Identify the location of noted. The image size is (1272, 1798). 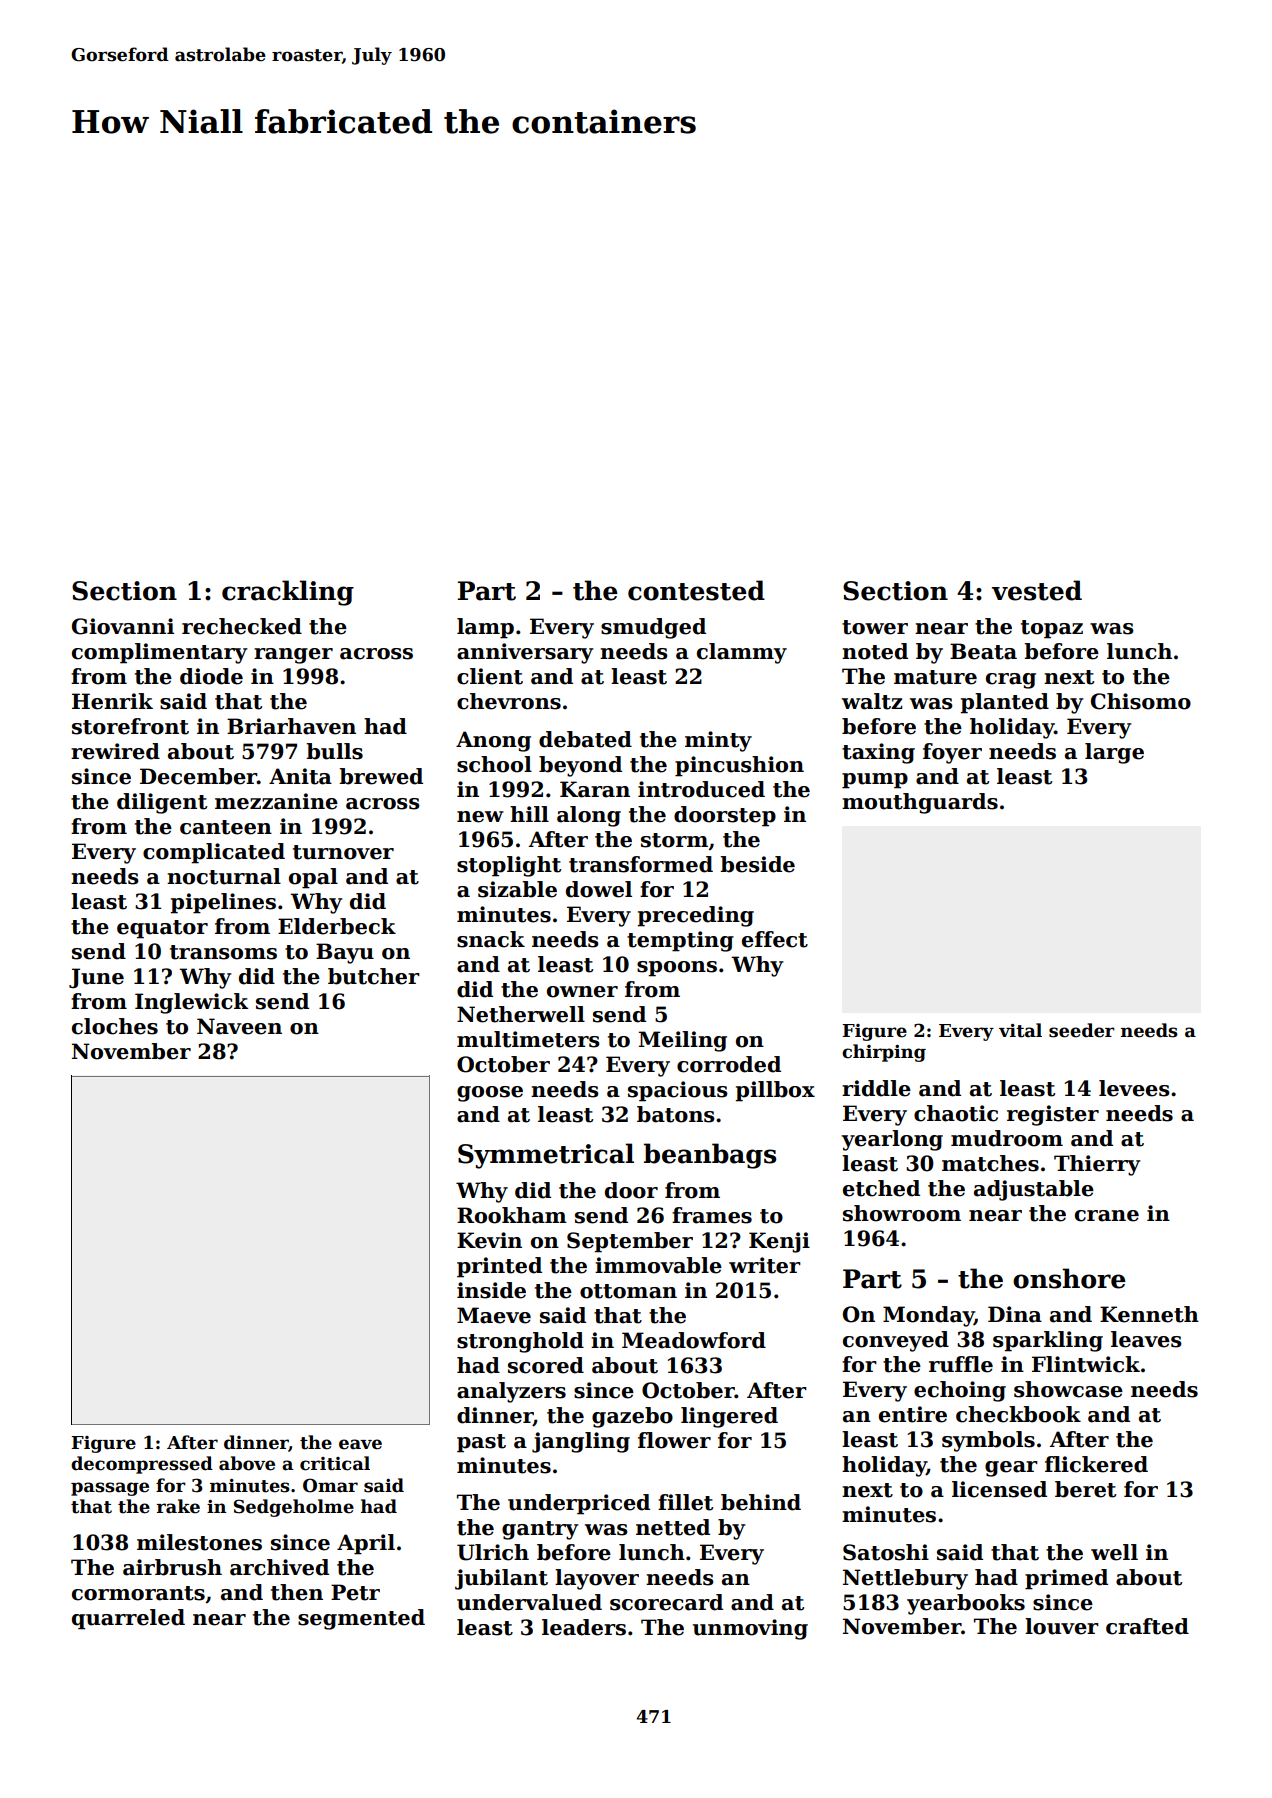
(875, 651).
